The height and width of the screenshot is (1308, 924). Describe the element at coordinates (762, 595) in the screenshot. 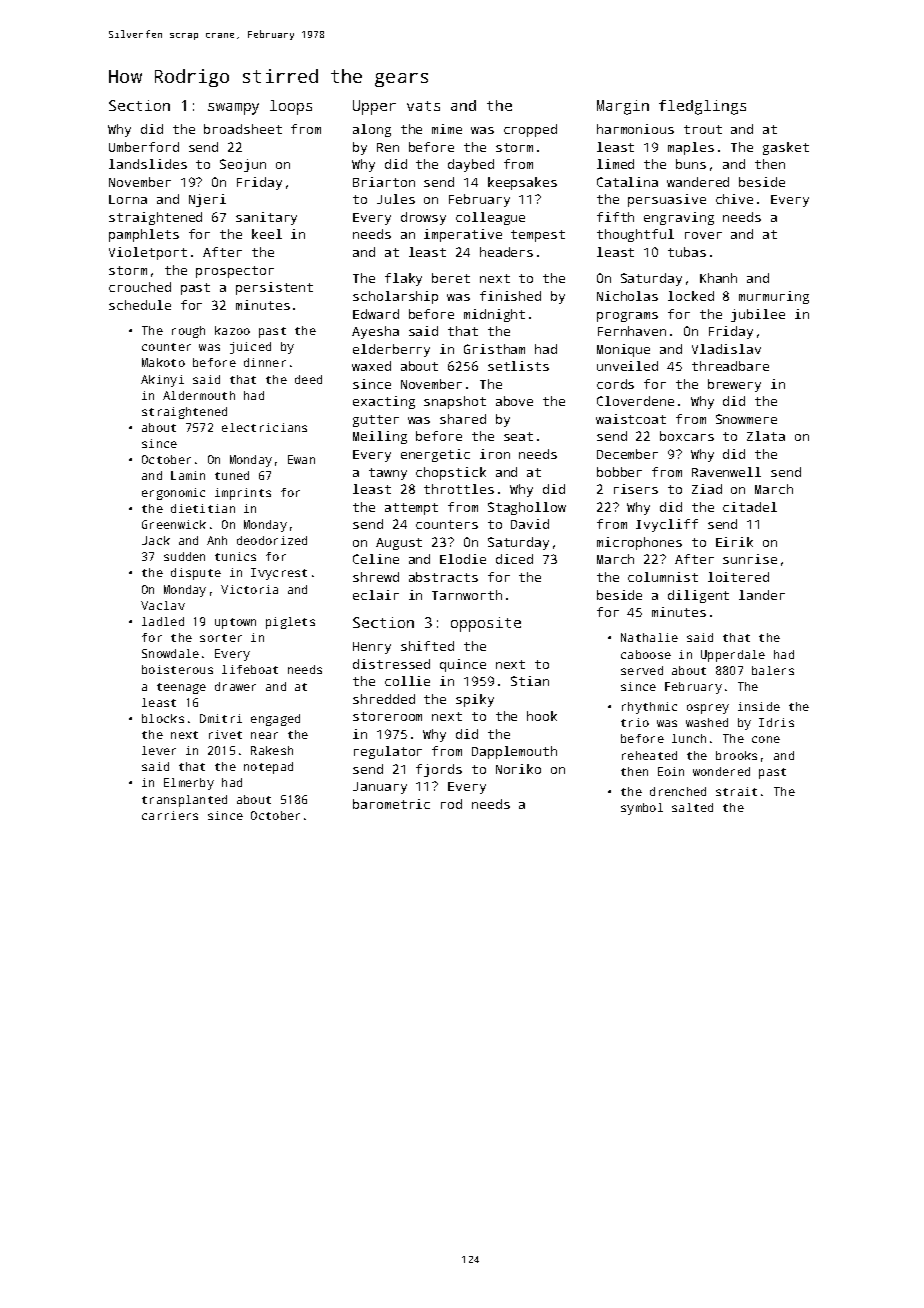

I see `lander` at that location.
